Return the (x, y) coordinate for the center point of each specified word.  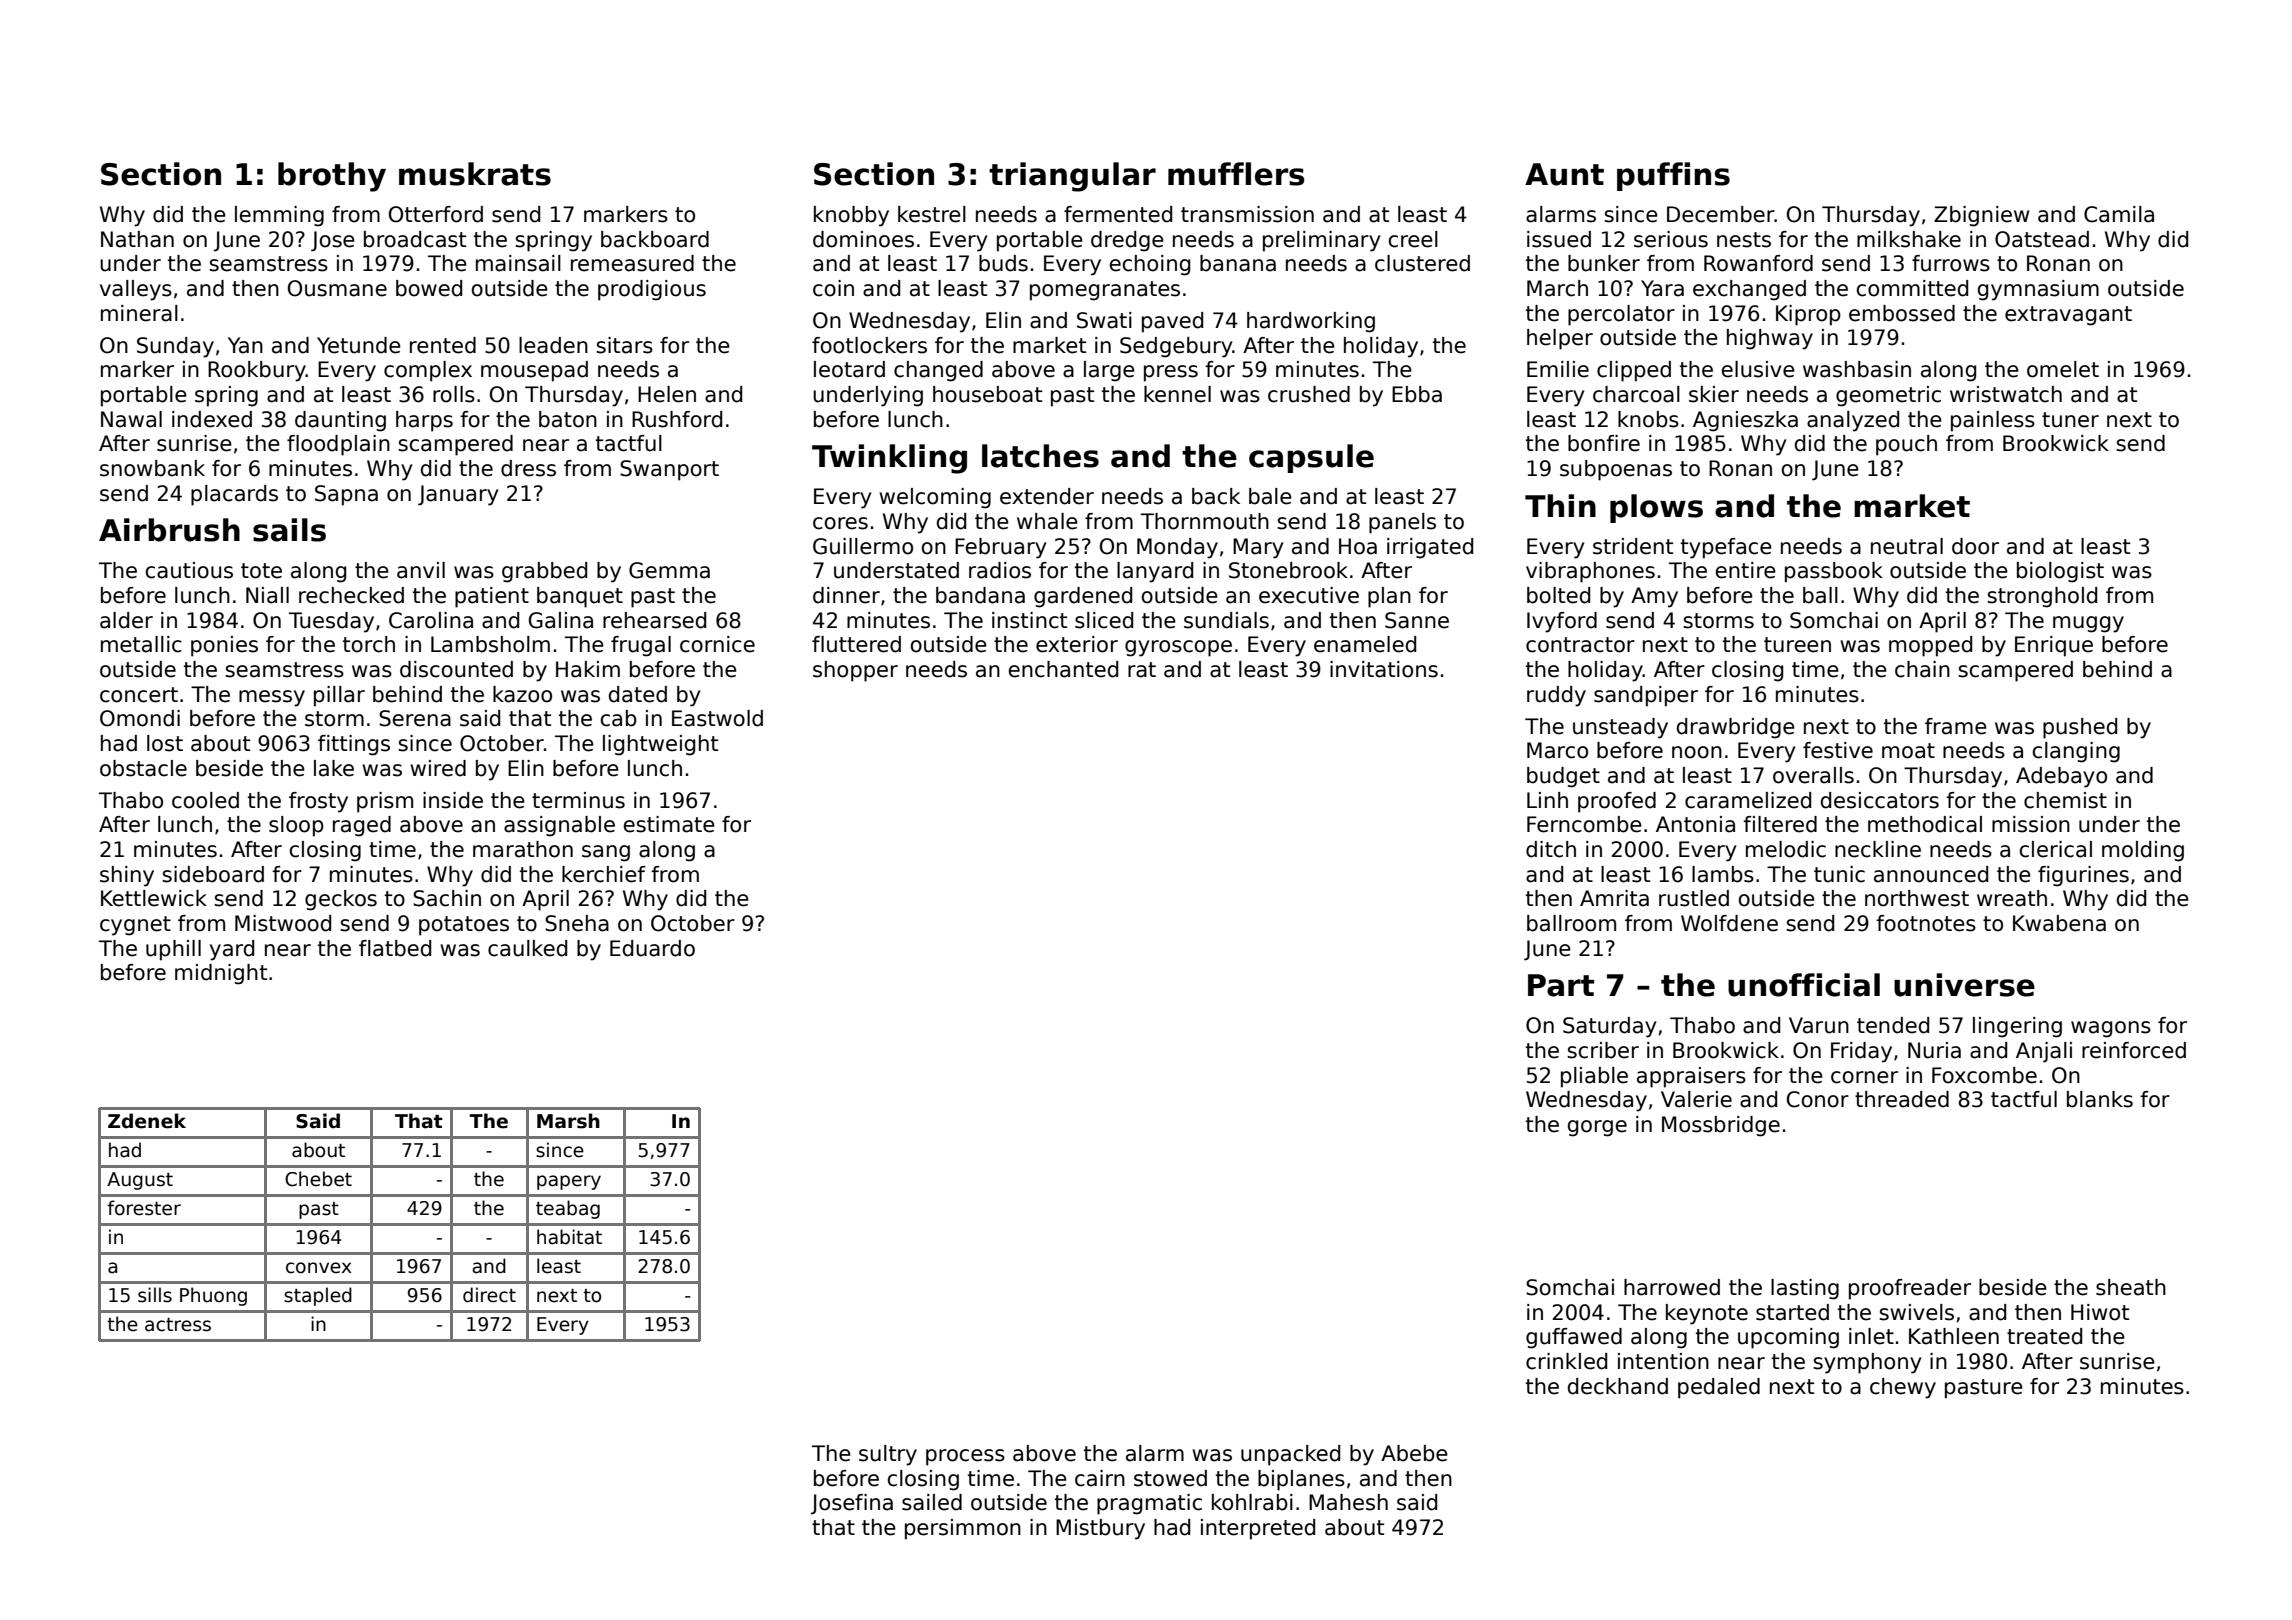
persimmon (963, 1529)
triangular (1072, 177)
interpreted (1258, 1529)
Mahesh (1348, 1502)
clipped (1634, 371)
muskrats (475, 174)
